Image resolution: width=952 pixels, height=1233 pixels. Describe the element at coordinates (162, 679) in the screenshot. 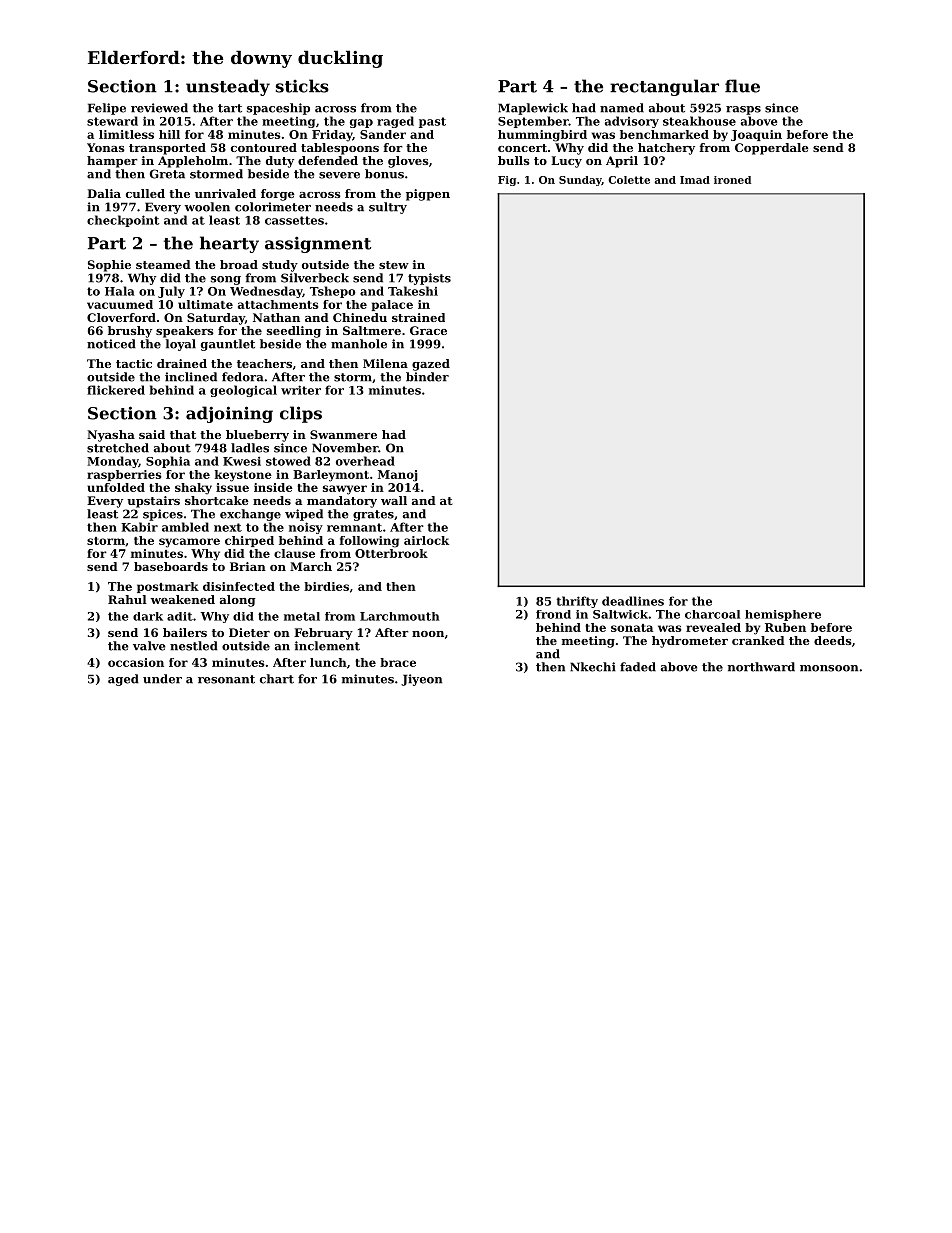

I see `under` at that location.
